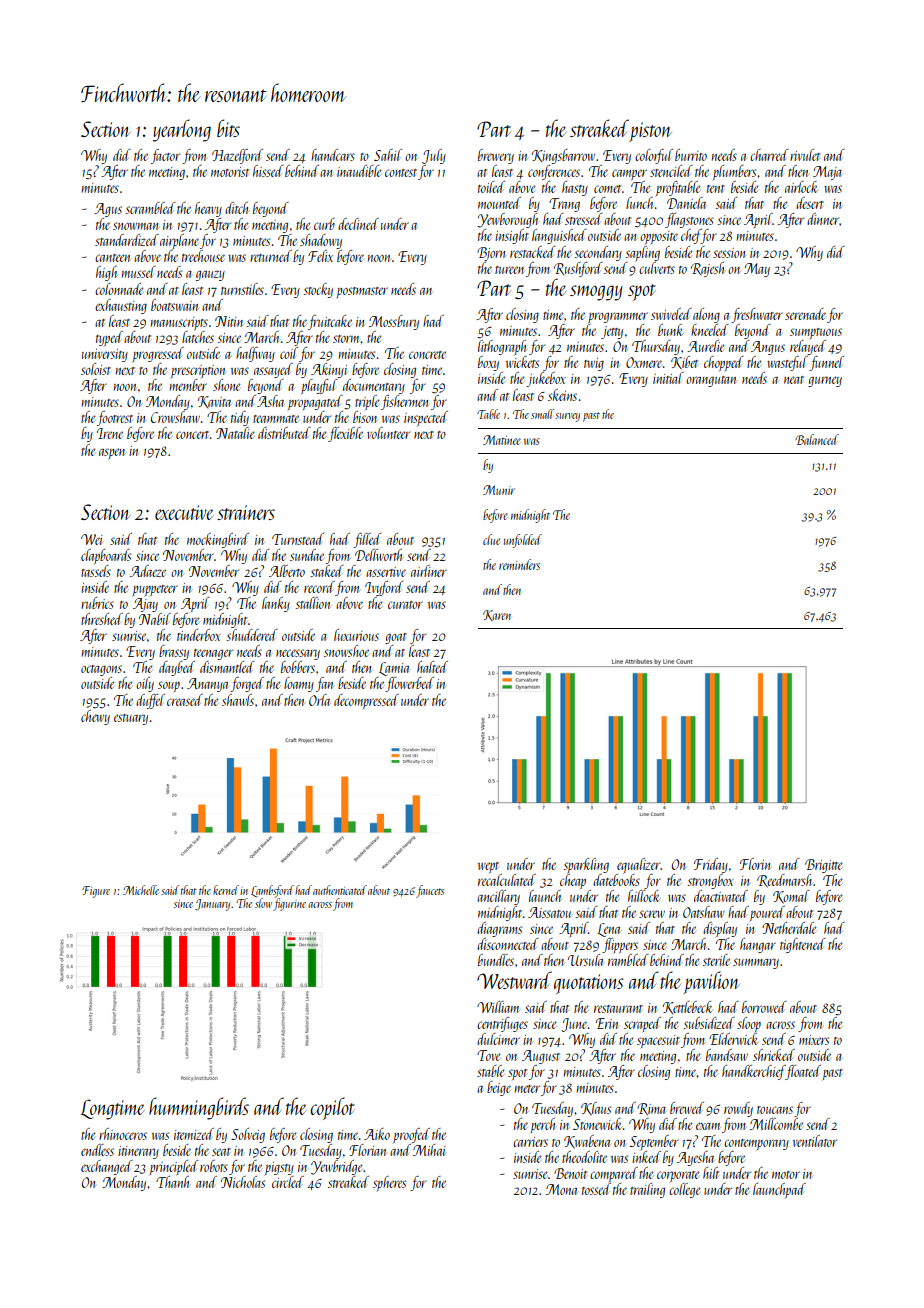 This screenshot has width=924, height=1308. I want to click on lunch, so click(639, 203).
